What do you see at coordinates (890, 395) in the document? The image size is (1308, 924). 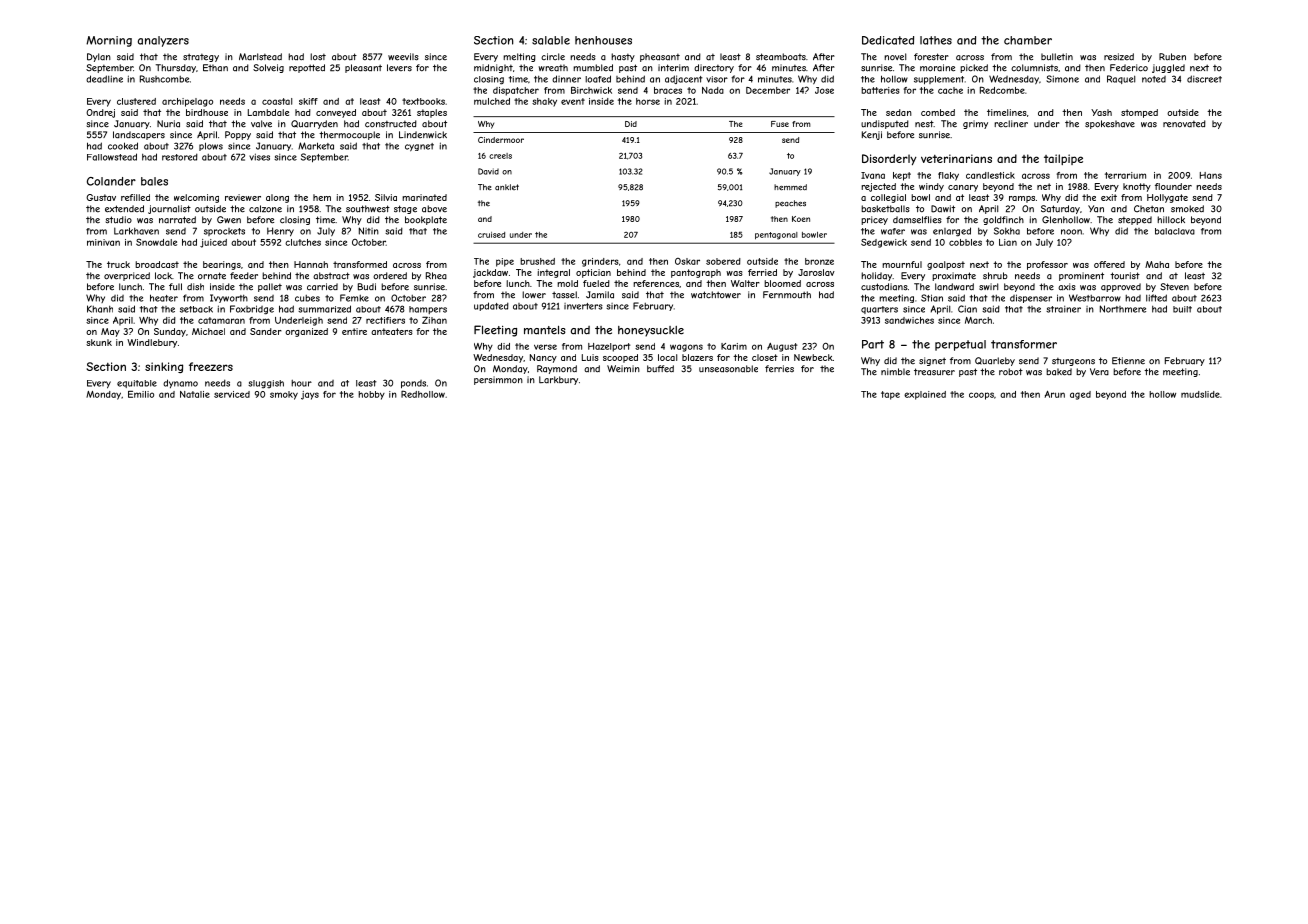 I see `tape` at bounding box center [890, 395].
